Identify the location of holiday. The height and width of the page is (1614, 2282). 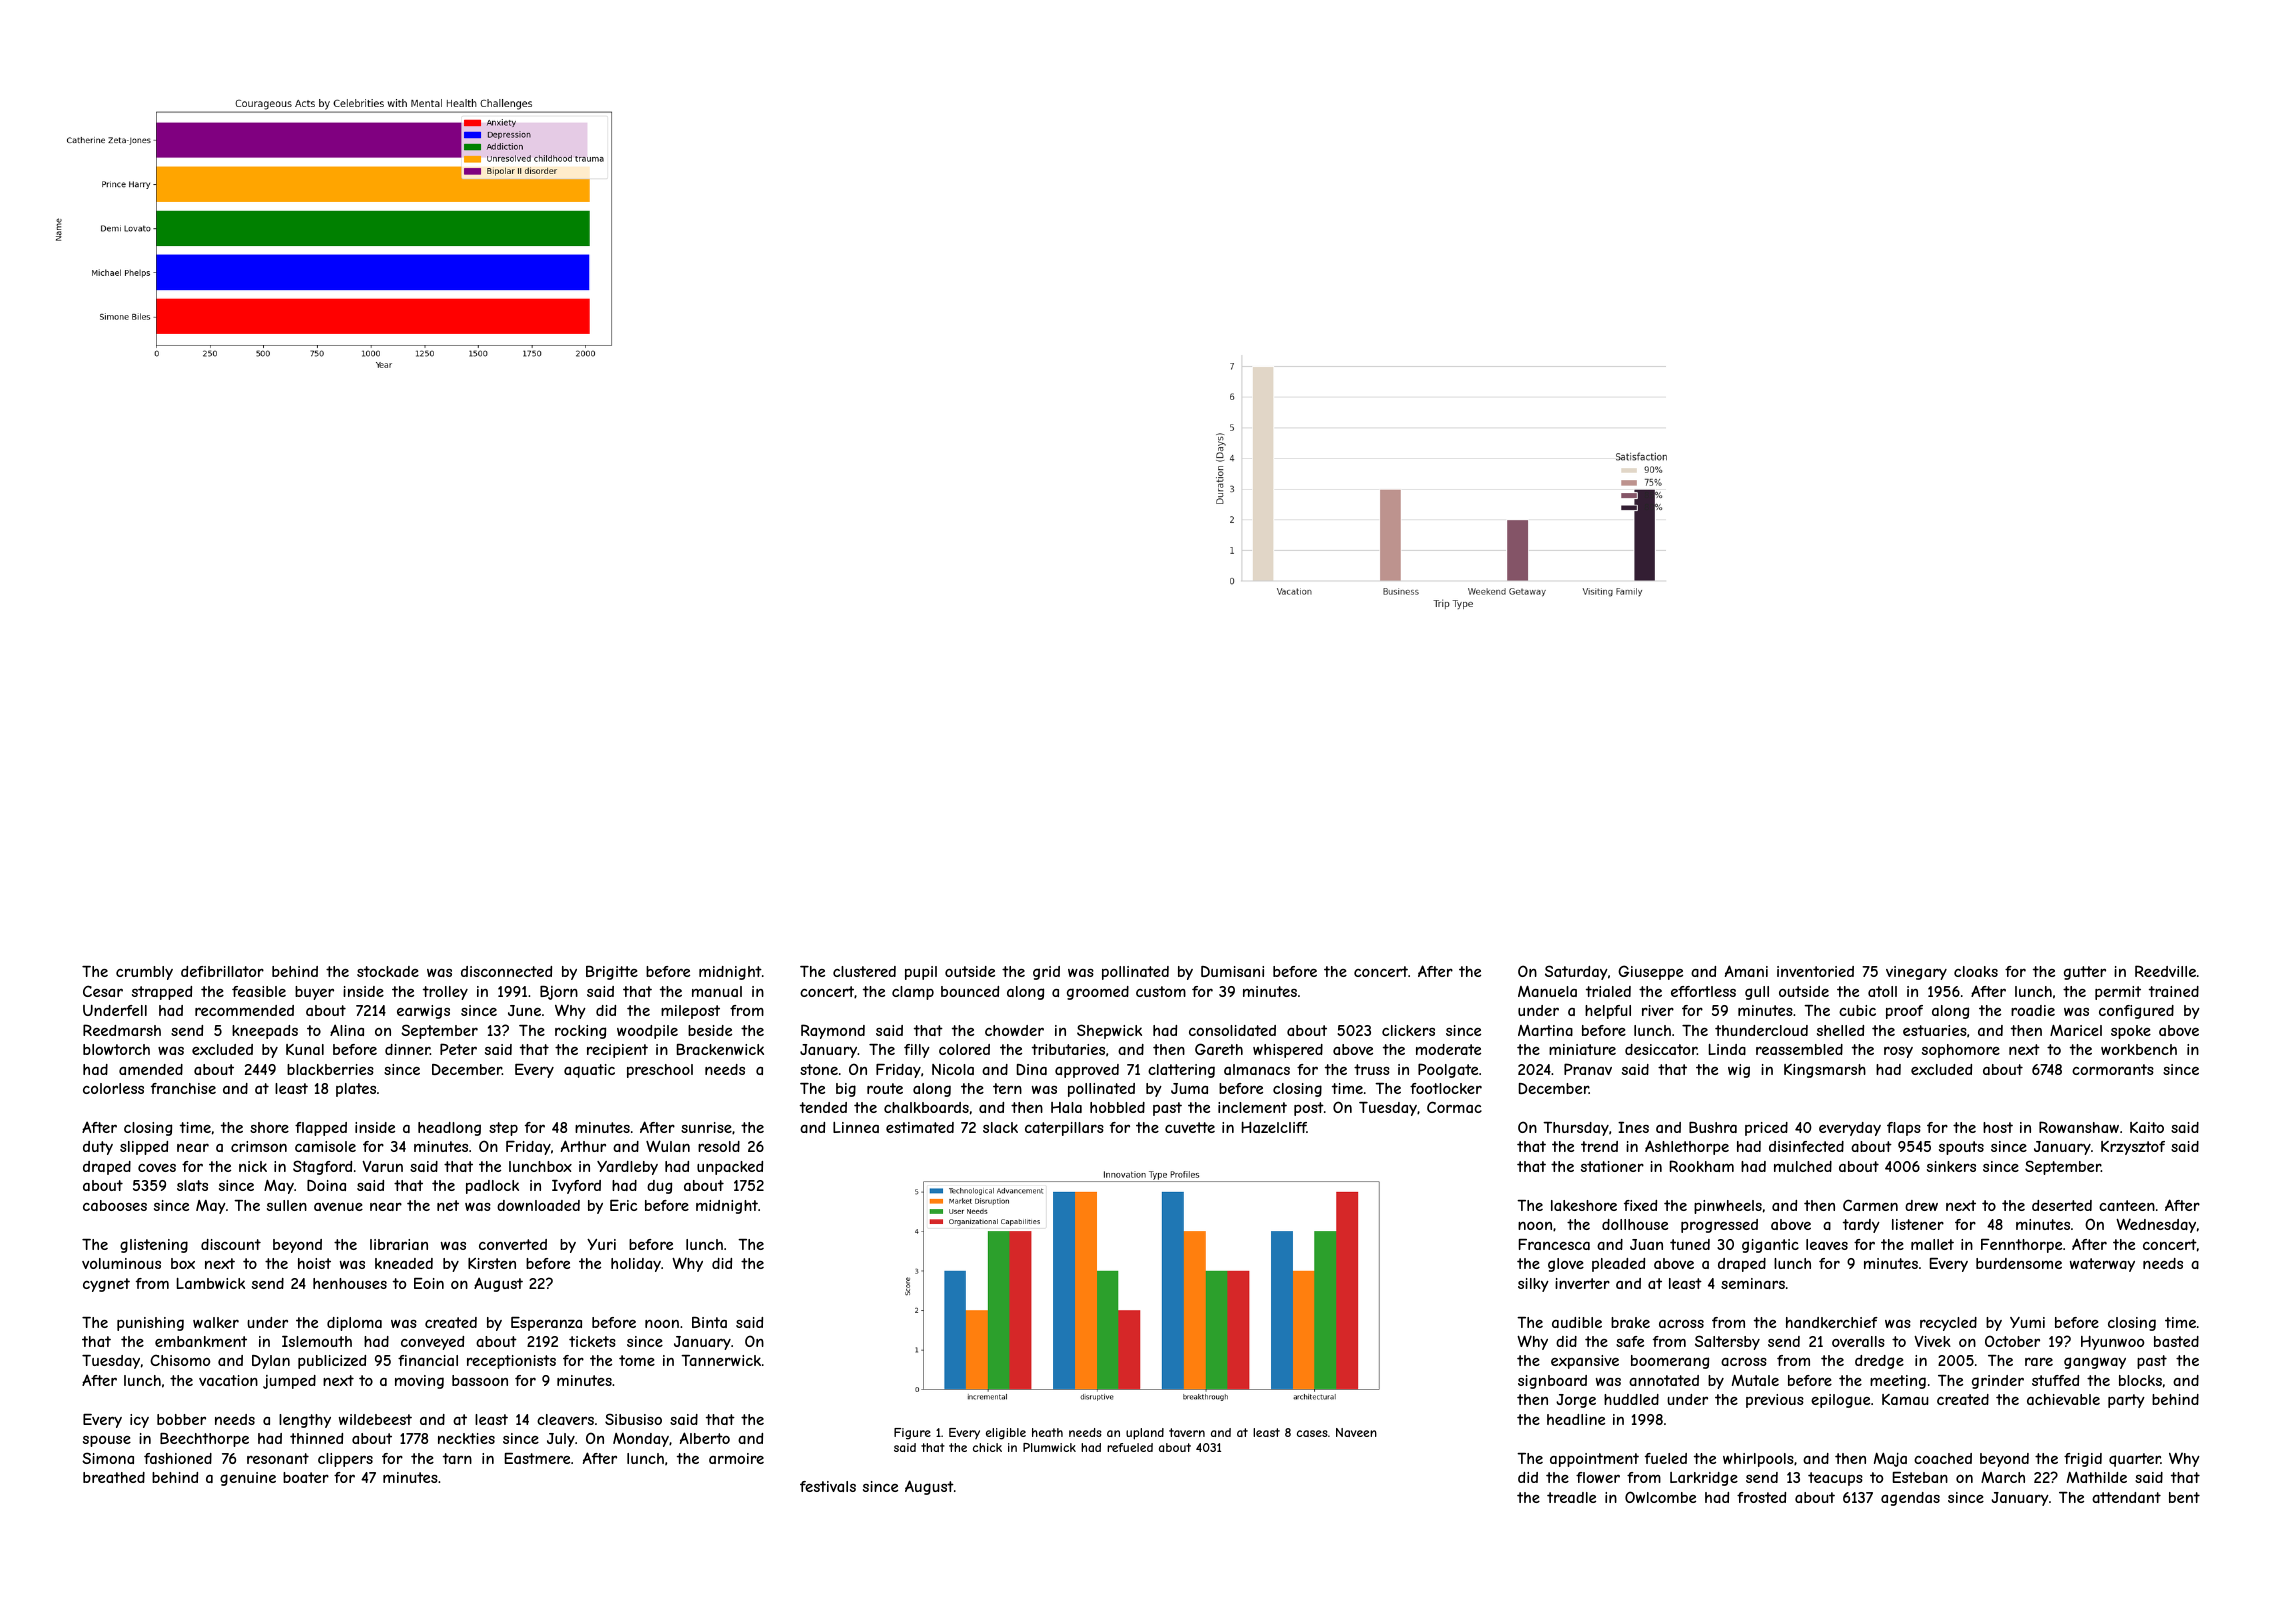
(636, 1265).
